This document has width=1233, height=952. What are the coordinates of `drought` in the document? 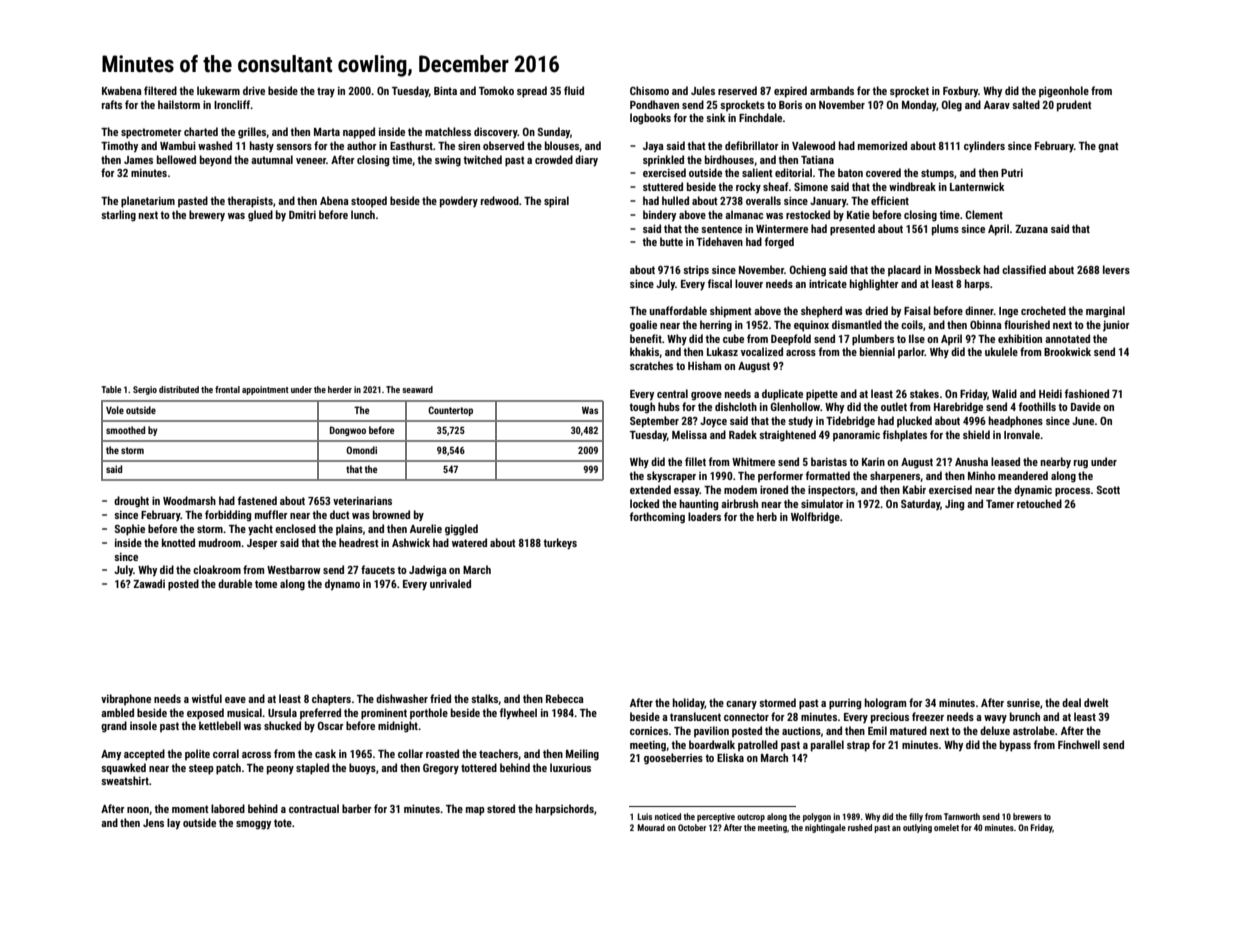 It's located at (131, 502).
